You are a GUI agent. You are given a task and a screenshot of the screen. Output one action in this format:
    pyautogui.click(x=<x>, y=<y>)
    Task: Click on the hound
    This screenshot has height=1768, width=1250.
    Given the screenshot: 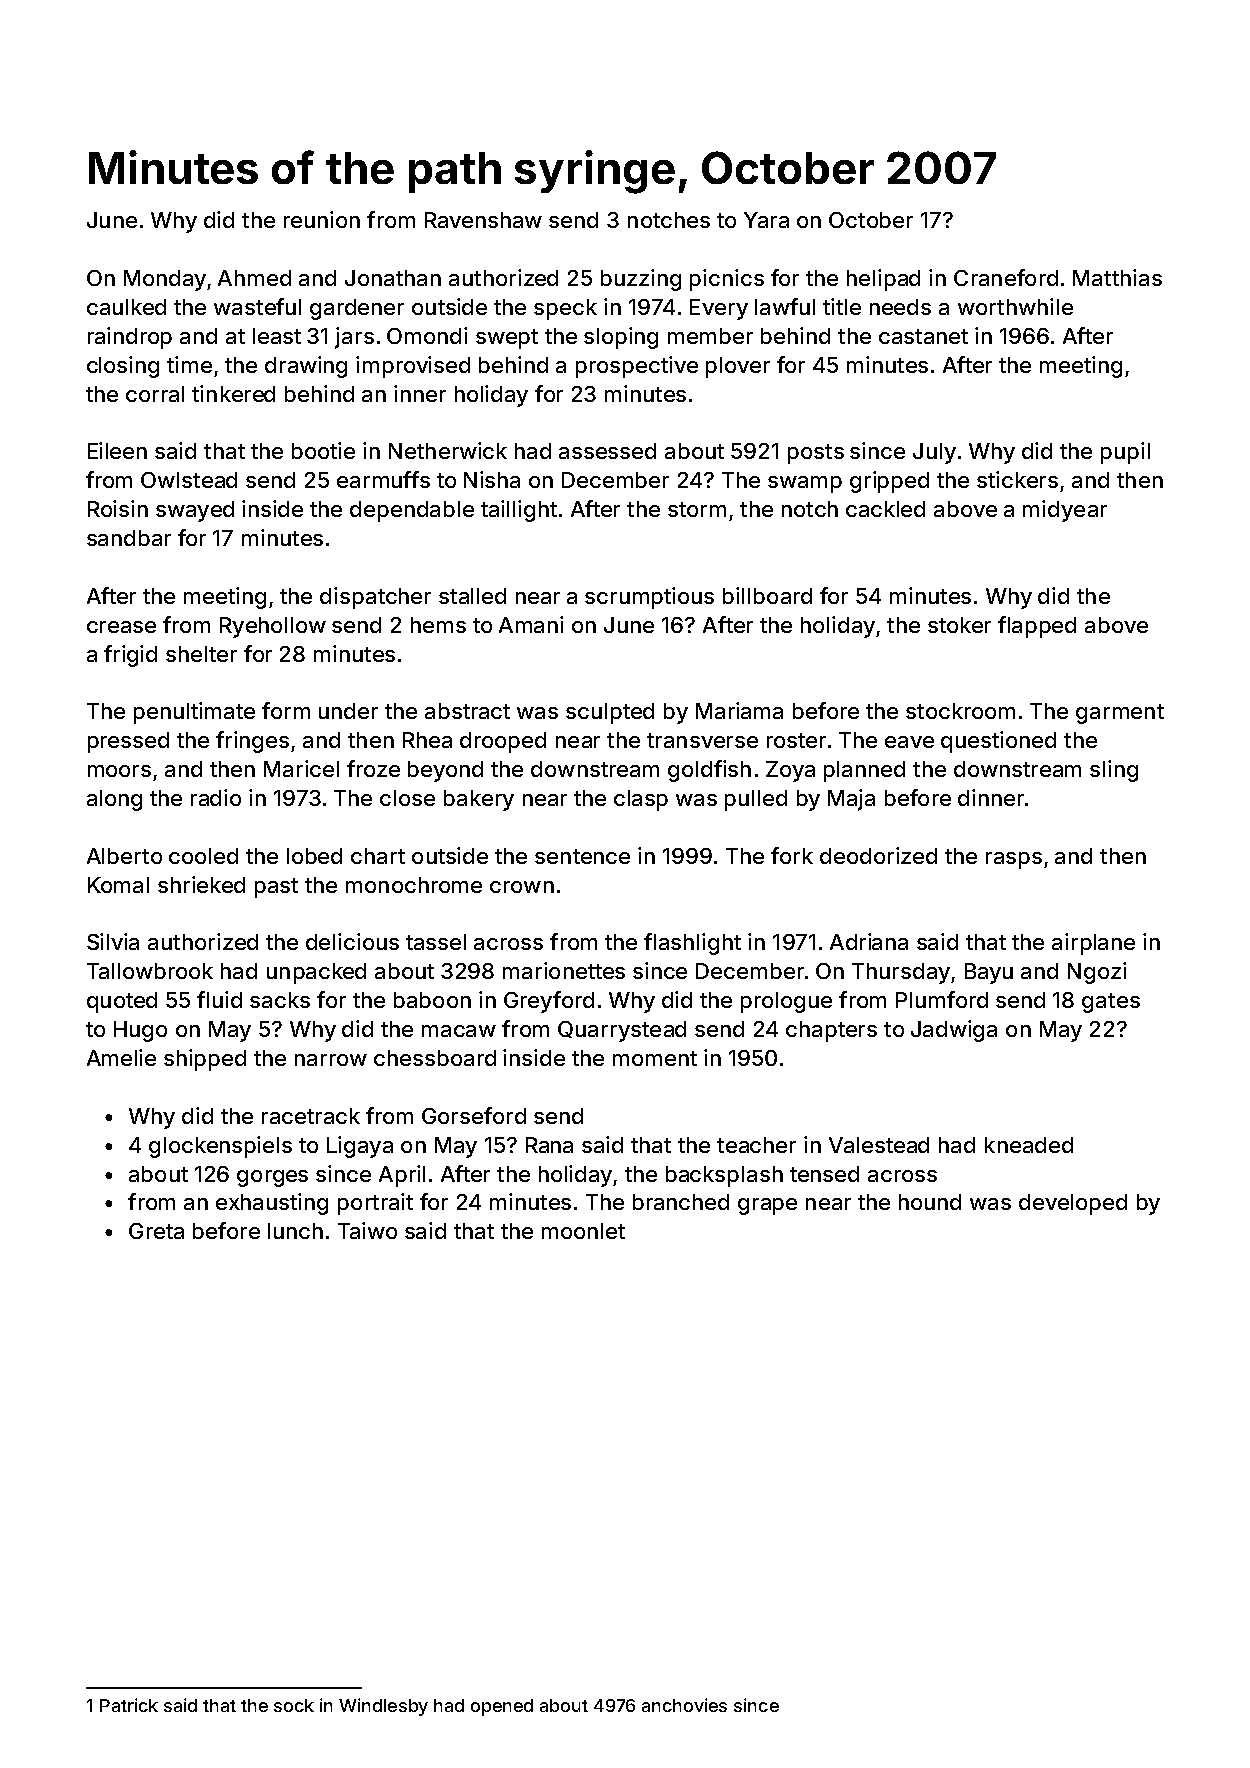 What is the action you would take?
    pyautogui.click(x=930, y=1202)
